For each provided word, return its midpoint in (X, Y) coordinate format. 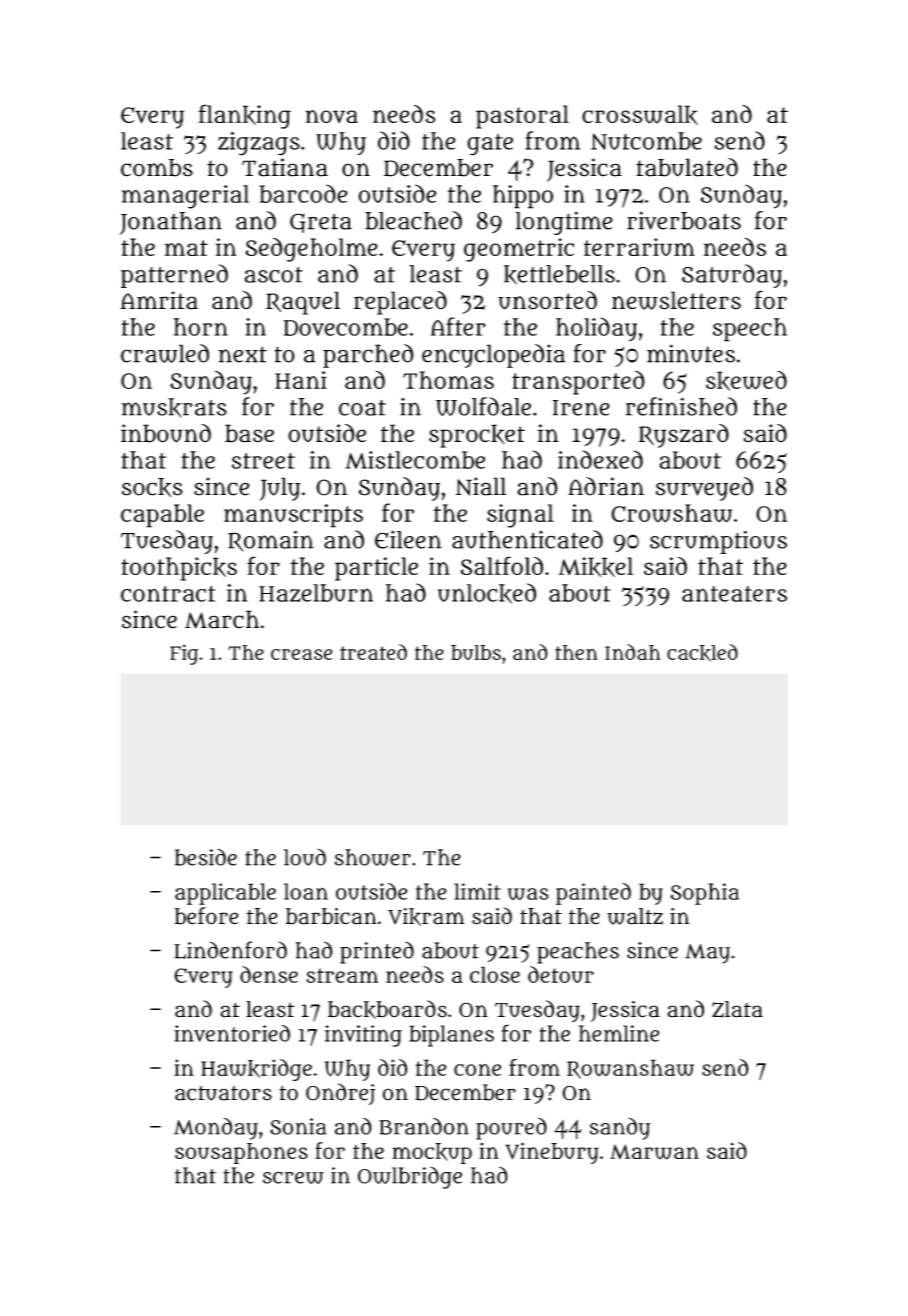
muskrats (174, 407)
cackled (702, 653)
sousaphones (241, 1153)
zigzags (259, 144)
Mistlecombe (415, 460)
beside (206, 857)
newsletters (676, 300)
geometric (519, 250)
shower (373, 857)
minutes (691, 353)
